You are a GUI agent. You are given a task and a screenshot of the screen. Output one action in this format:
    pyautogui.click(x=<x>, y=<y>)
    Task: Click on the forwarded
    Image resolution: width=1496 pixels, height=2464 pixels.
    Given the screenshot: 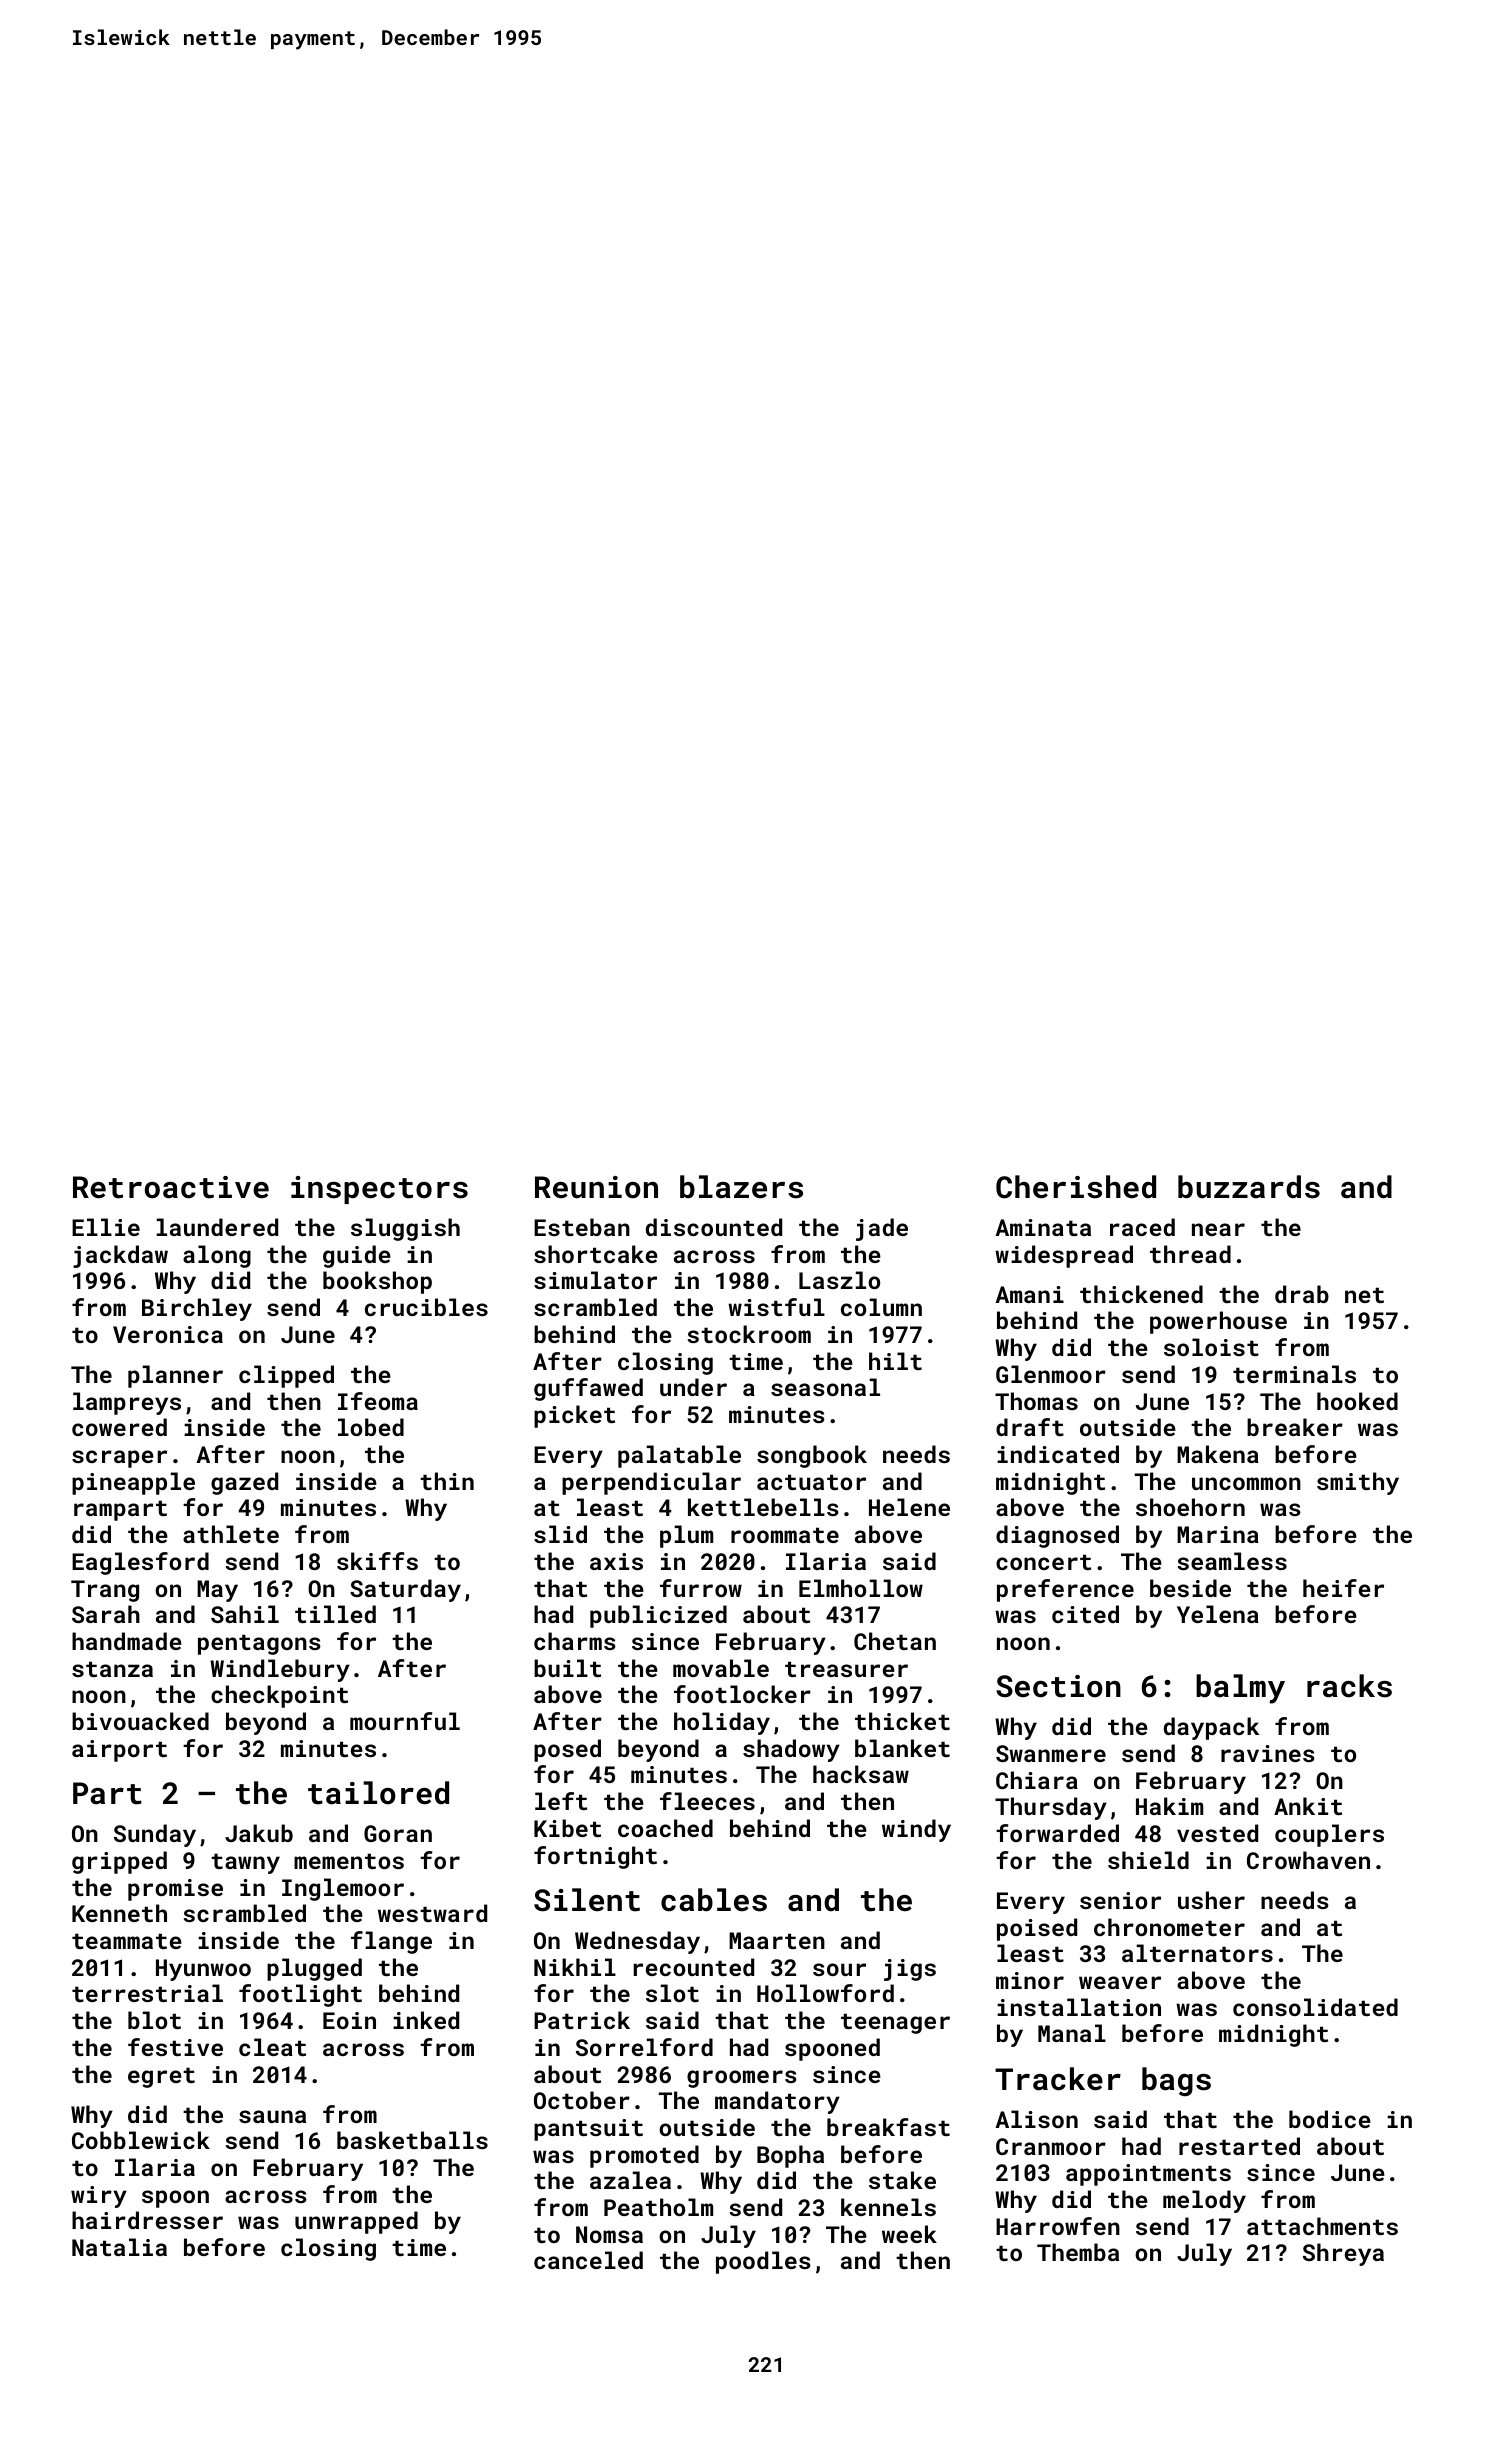 What is the action you would take?
    pyautogui.click(x=1057, y=1833)
